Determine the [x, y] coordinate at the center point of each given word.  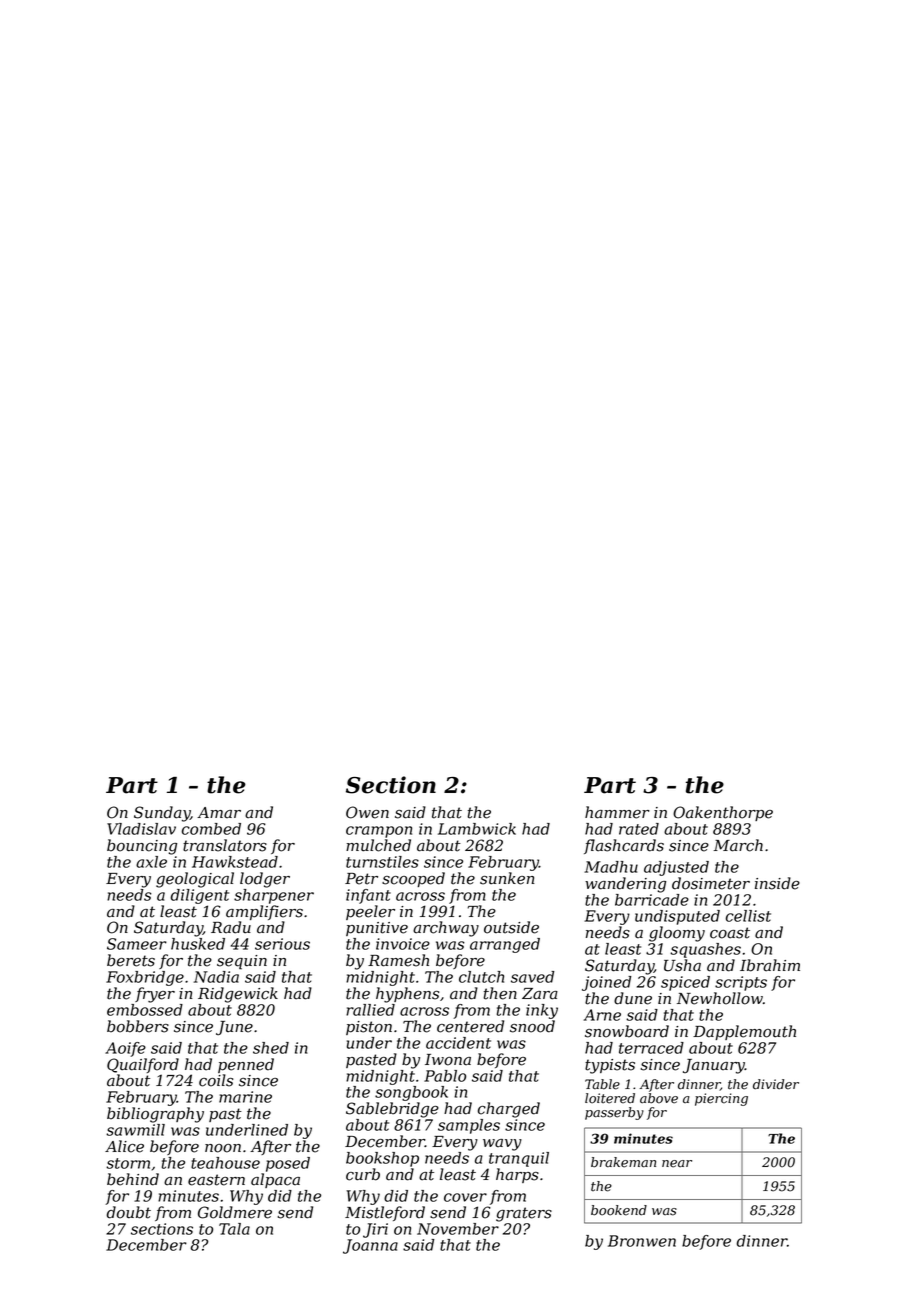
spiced [685, 983]
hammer [617, 812]
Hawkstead [235, 862]
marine [245, 1097]
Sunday [162, 814]
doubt [129, 1212]
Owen [367, 812]
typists [610, 1066]
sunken [507, 878]
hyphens [407, 995]
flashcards [624, 846]
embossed [145, 1010]
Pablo [445, 1076]
